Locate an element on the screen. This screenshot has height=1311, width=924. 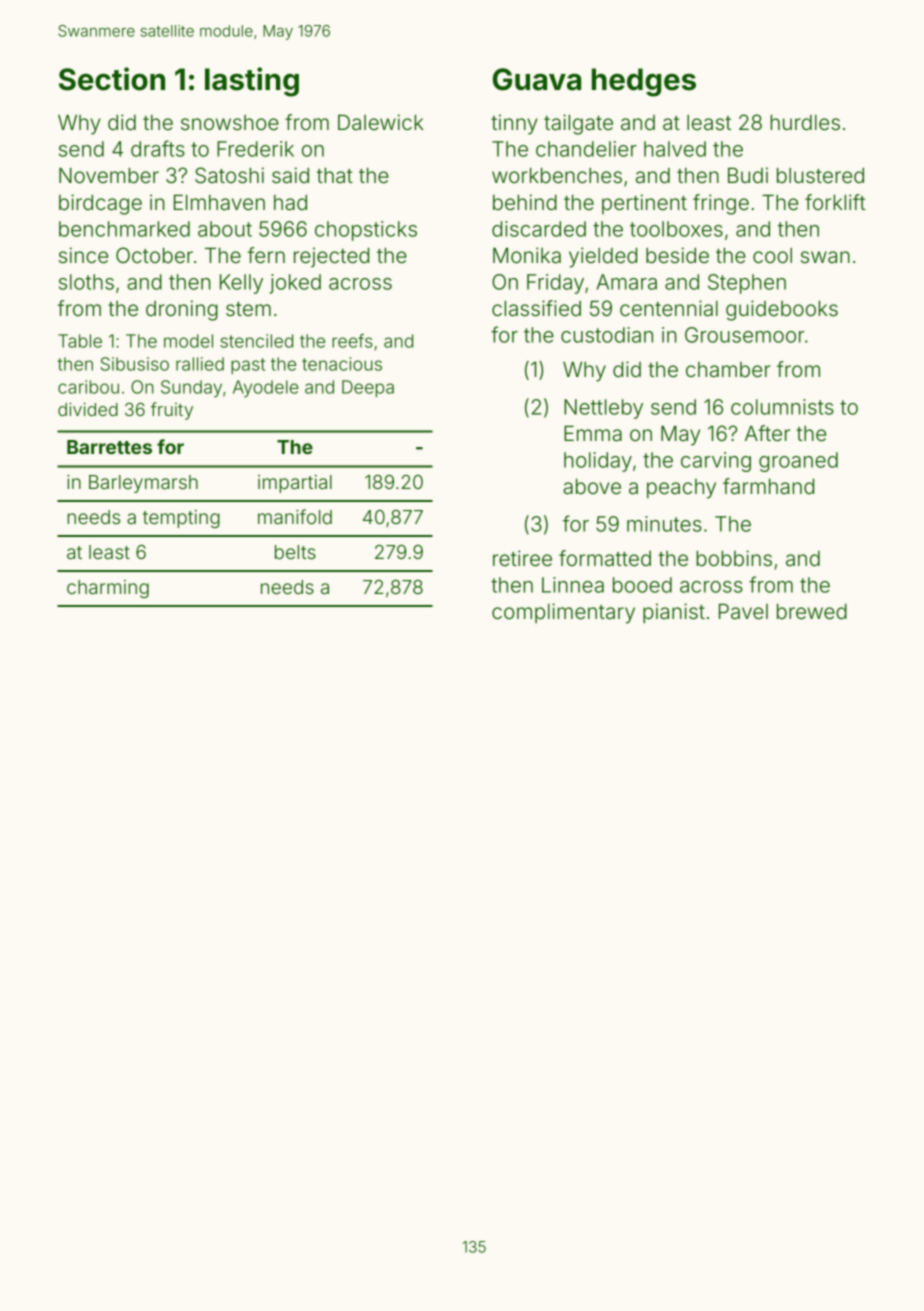
lasting is located at coordinates (252, 82).
